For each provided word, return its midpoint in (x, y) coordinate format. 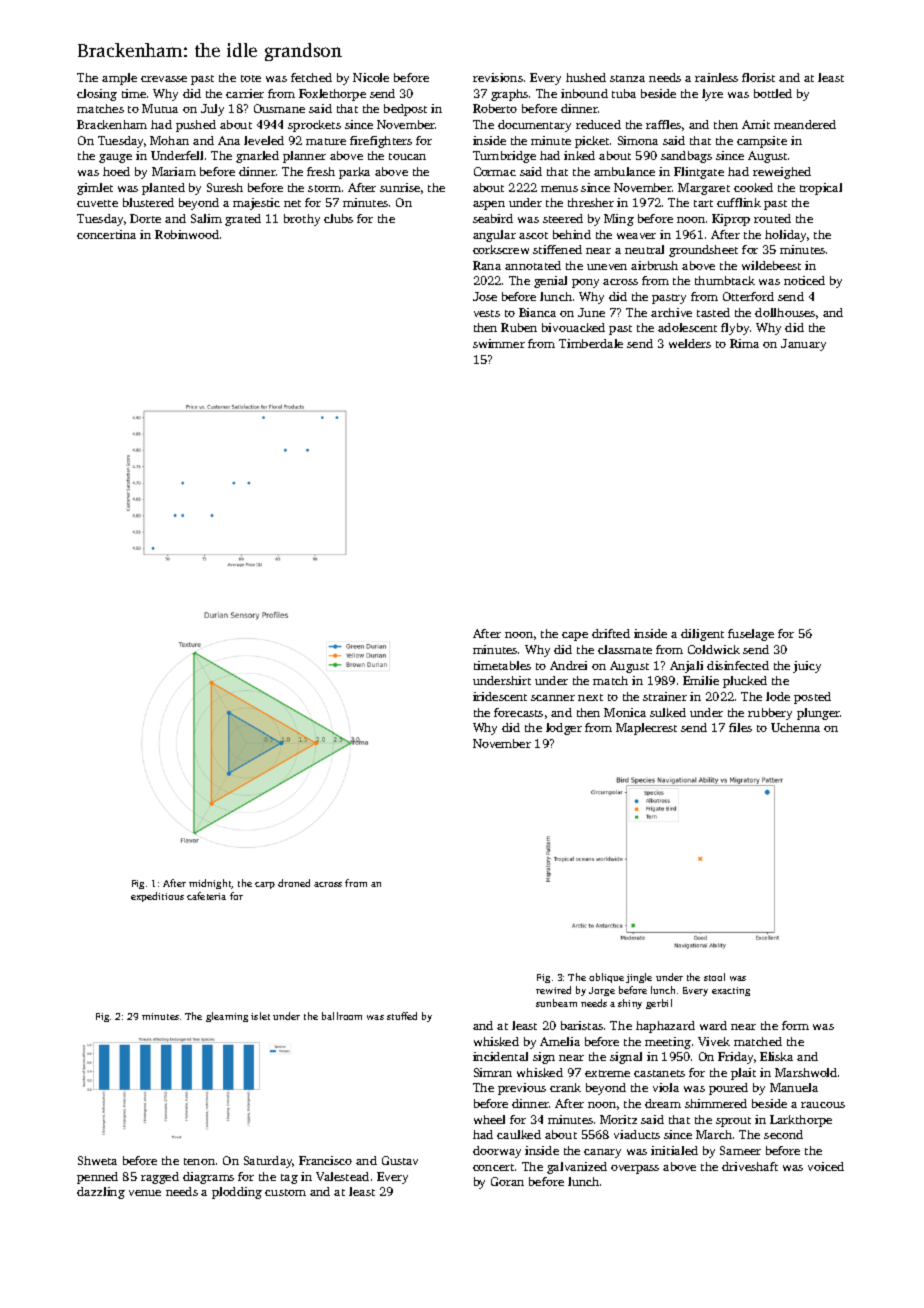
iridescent (500, 696)
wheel (489, 1119)
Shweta (97, 1160)
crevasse (164, 79)
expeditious (157, 897)
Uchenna (795, 727)
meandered (805, 124)
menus (559, 189)
